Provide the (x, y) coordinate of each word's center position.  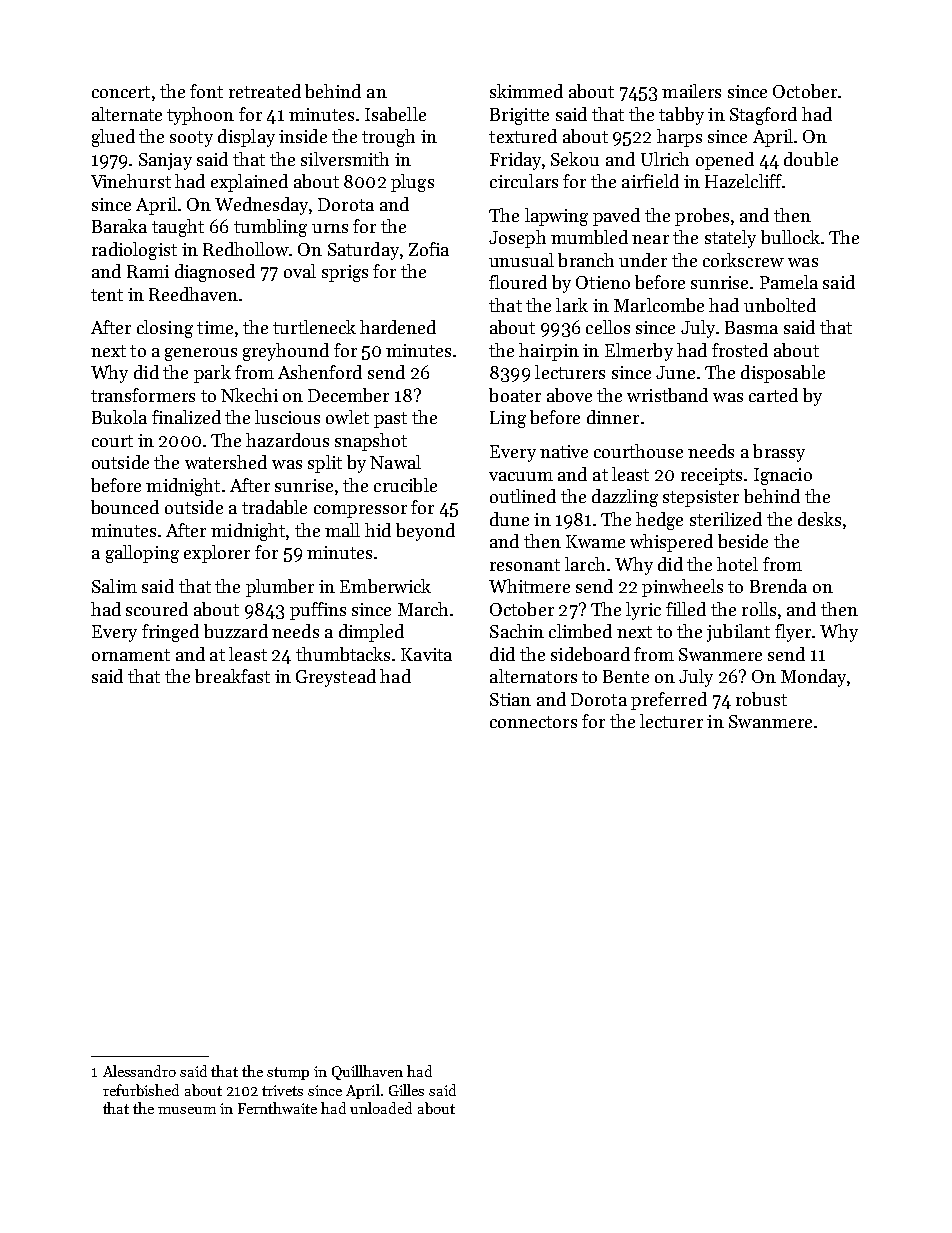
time (215, 327)
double (811, 159)
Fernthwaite (277, 1108)
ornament (131, 655)
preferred (669, 701)
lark (572, 305)
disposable (783, 374)
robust (761, 699)
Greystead (336, 678)
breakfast (232, 676)
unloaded (381, 1108)
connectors (533, 722)
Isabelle (395, 114)
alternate (127, 114)
